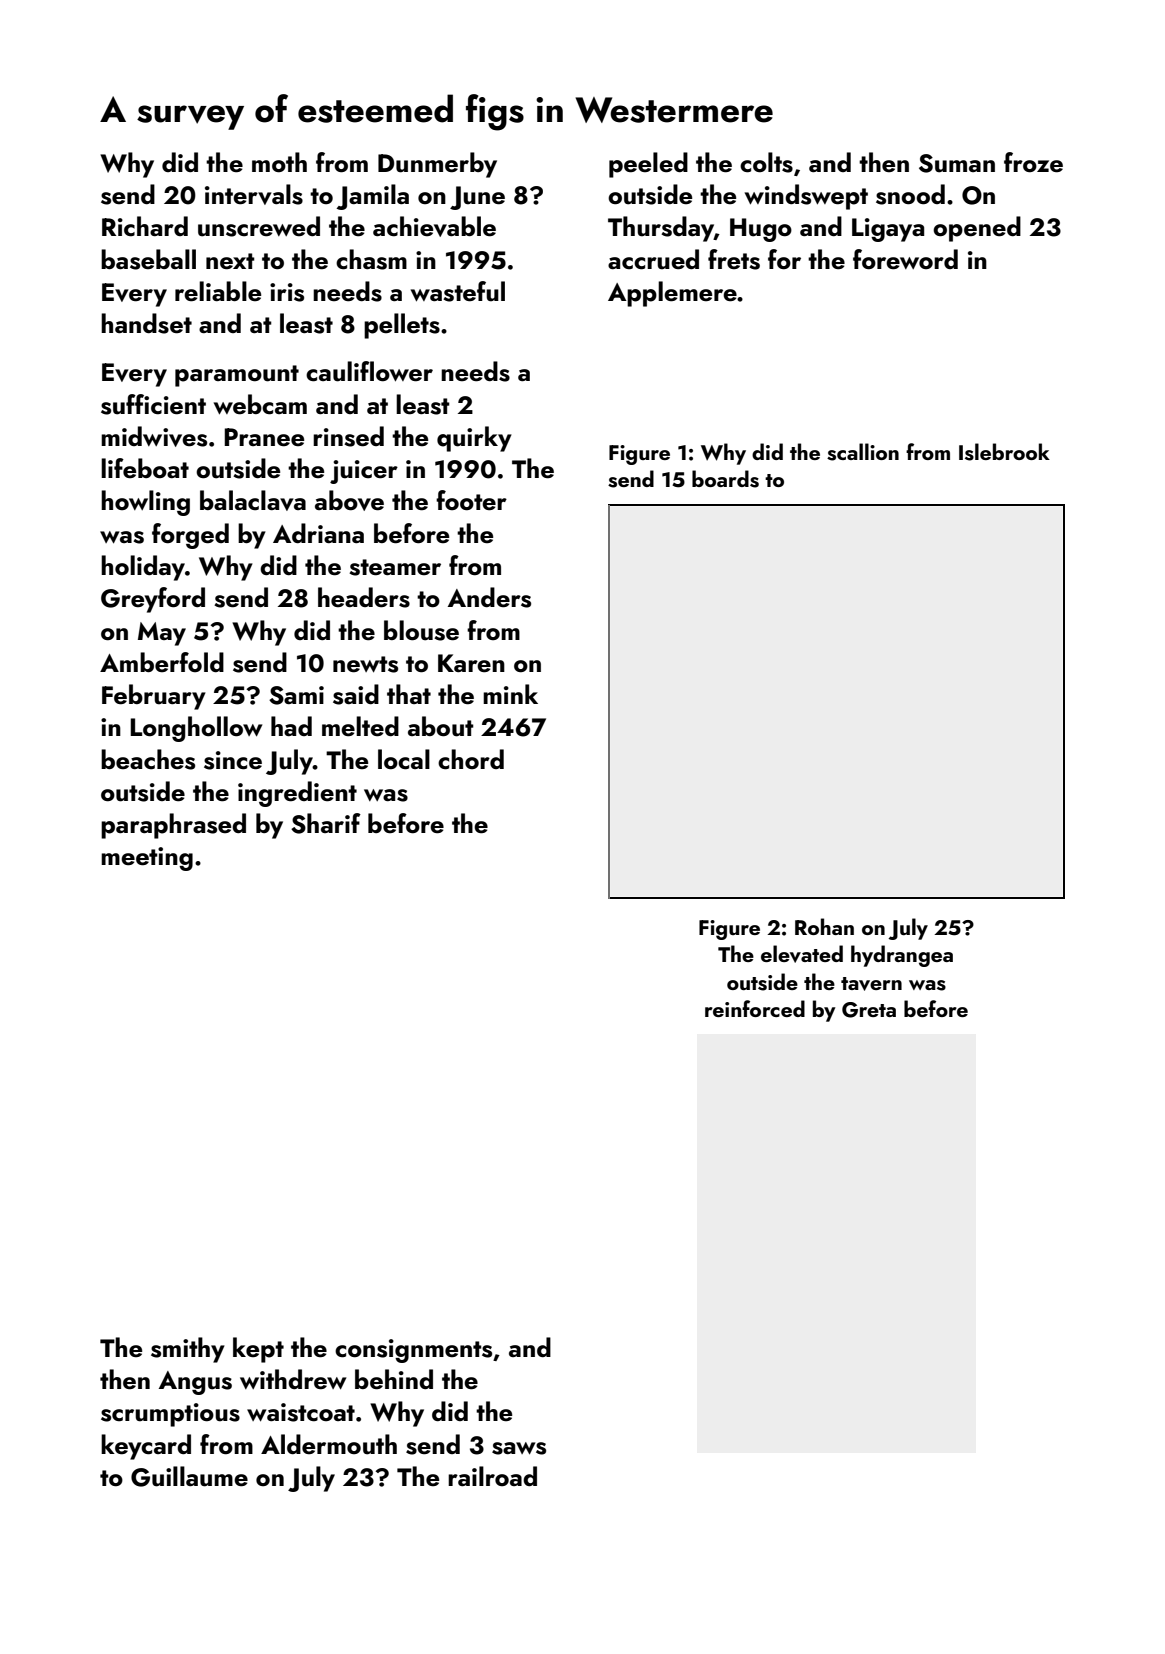  Describe the element at coordinates (725, 479) in the image. I see `boards` at that location.
